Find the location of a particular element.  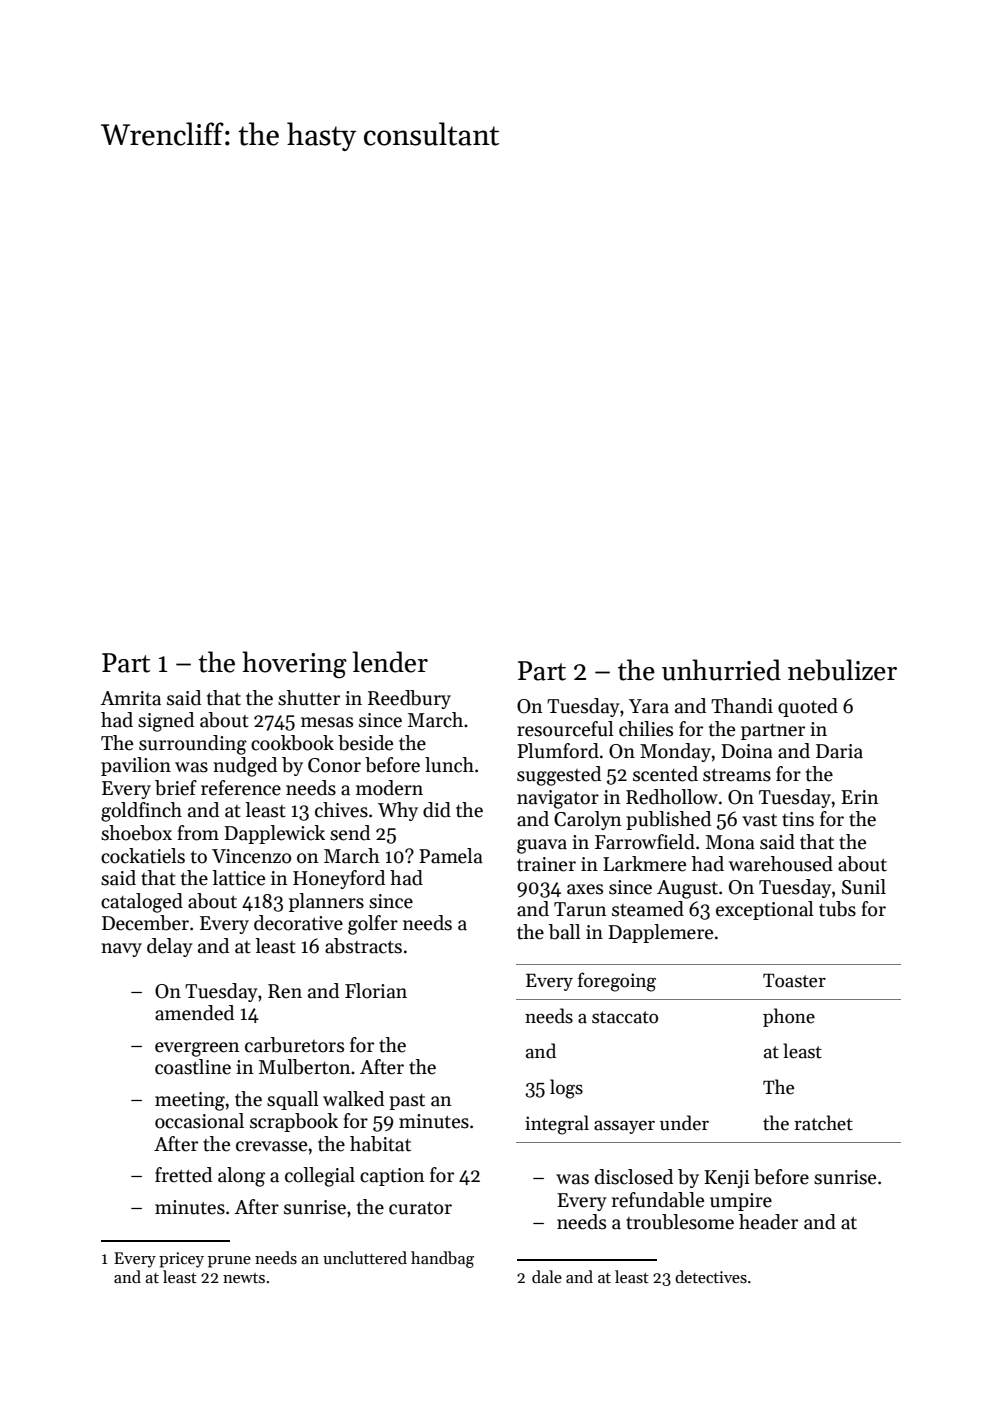

dale is located at coordinates (547, 1276).
